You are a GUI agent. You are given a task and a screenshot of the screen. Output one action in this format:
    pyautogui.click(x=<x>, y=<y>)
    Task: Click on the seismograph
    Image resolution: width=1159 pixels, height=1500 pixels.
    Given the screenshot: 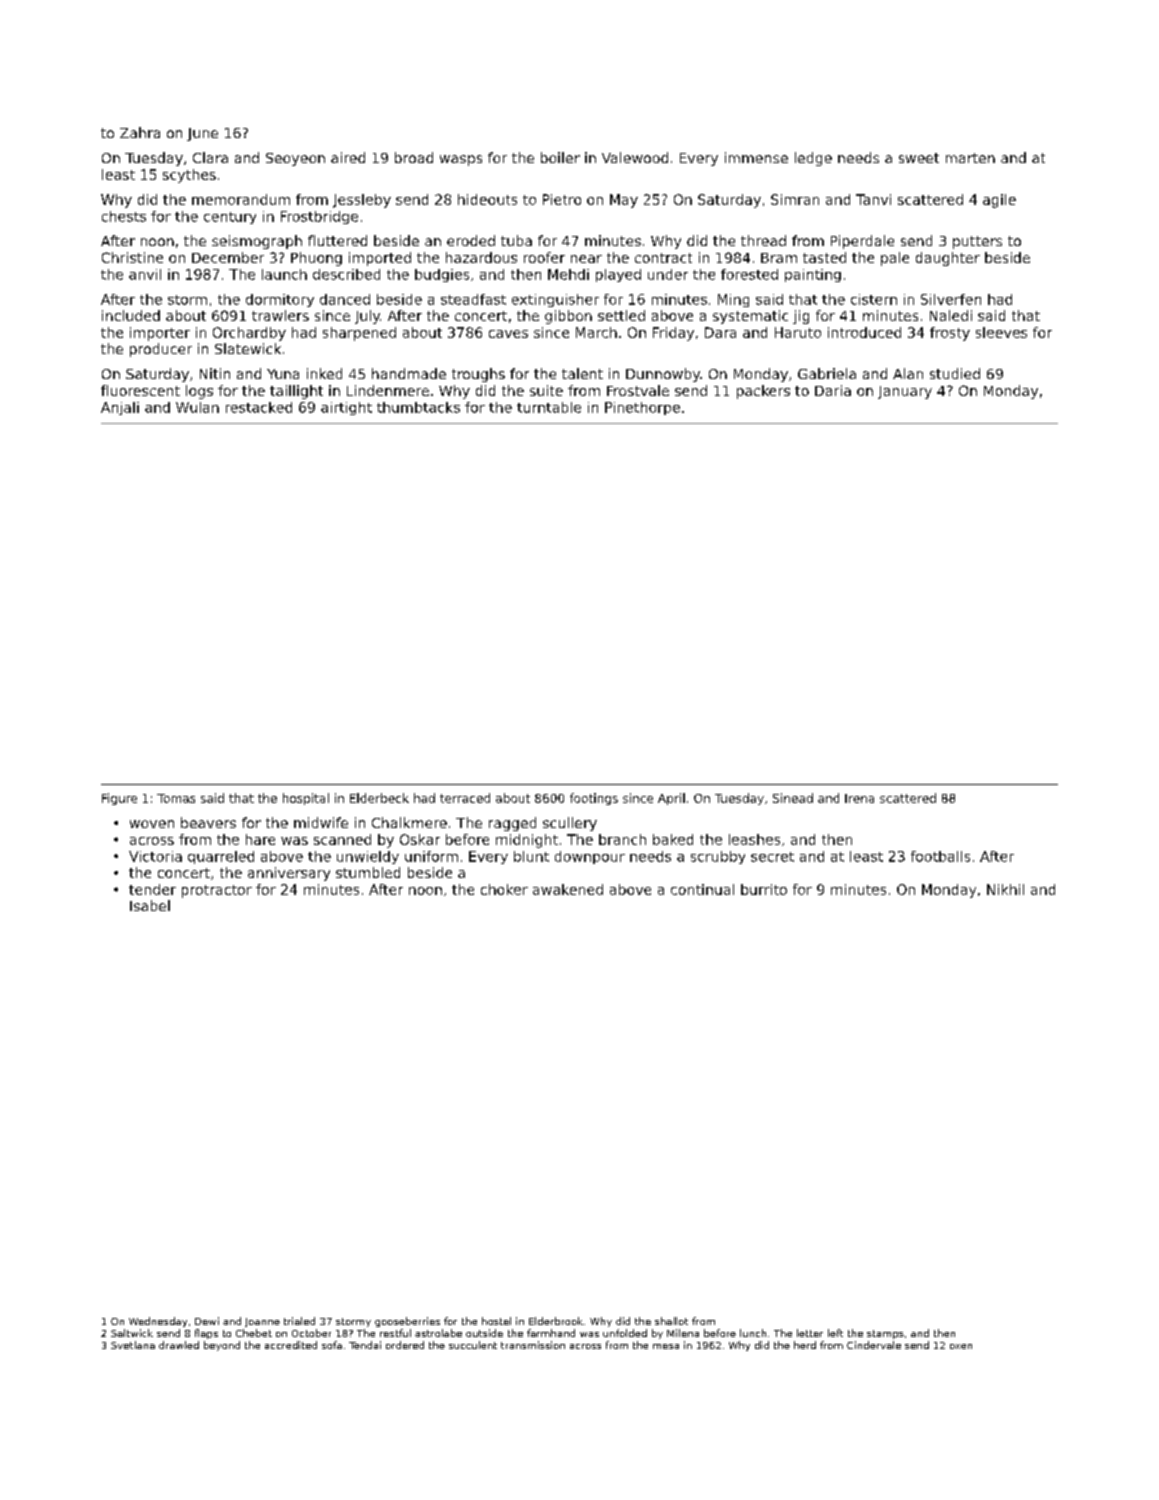 What is the action you would take?
    pyautogui.click(x=257, y=242)
